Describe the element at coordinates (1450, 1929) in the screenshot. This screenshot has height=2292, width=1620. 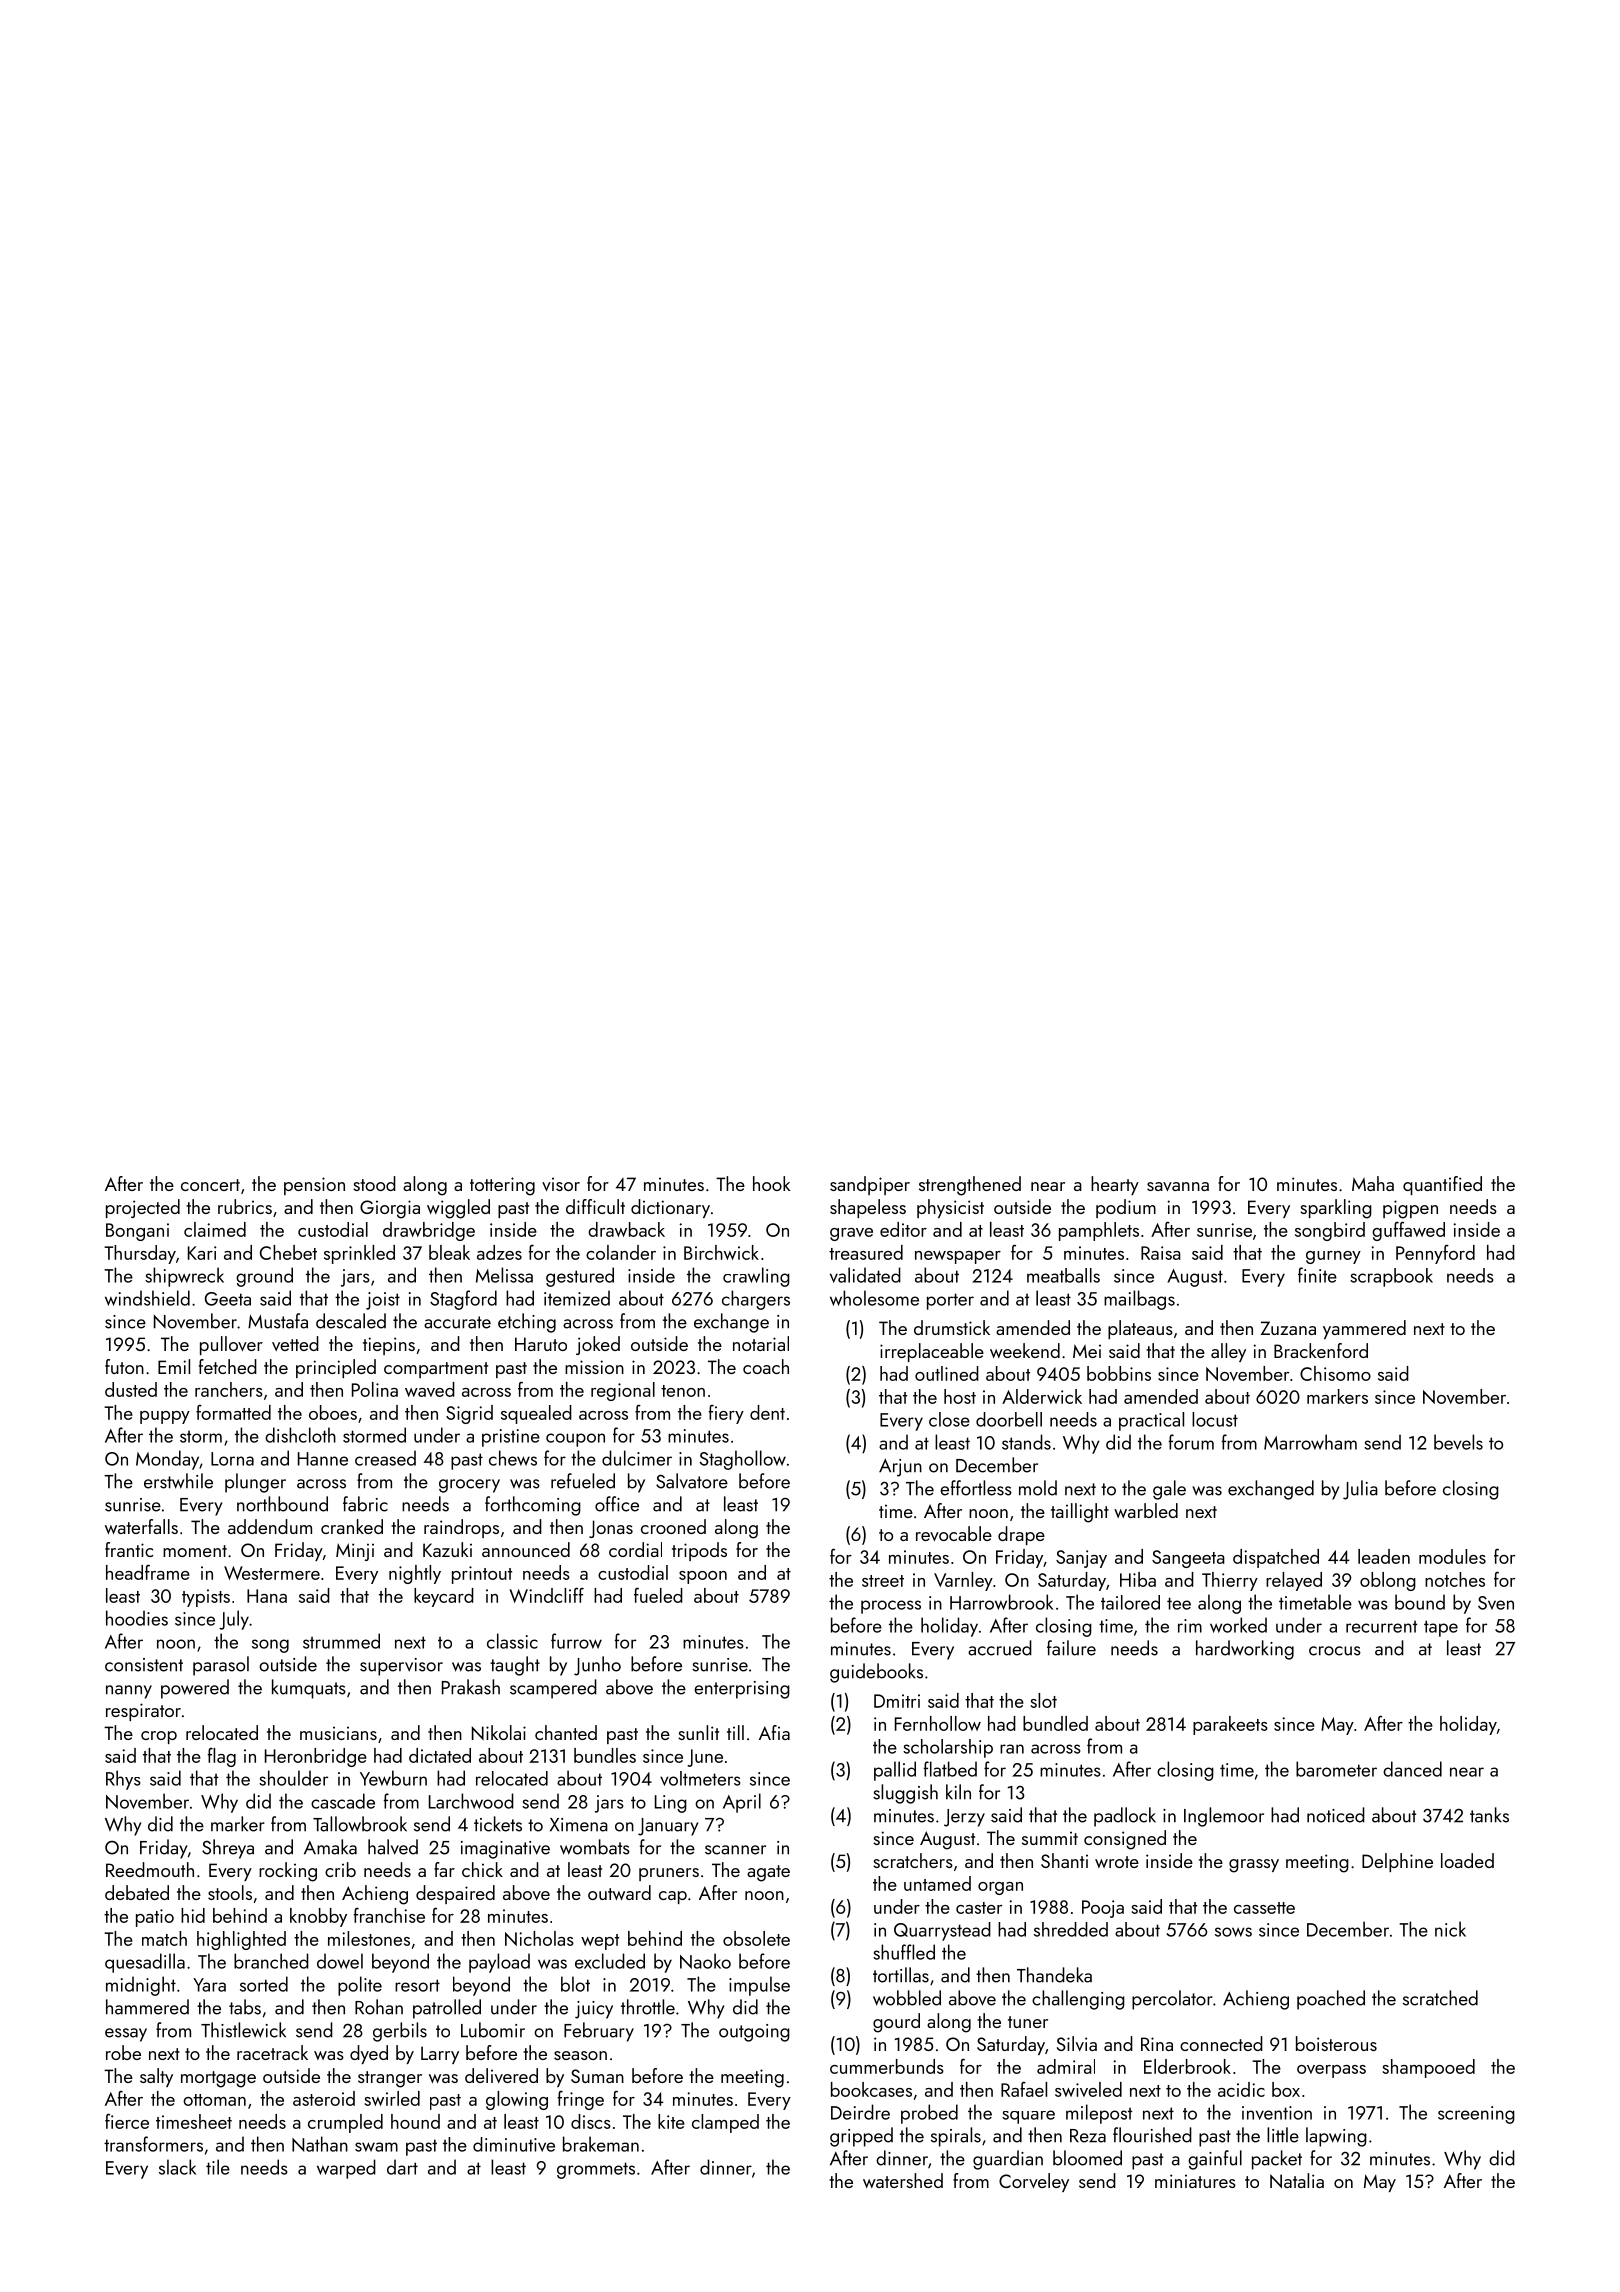
I see `nick` at that location.
